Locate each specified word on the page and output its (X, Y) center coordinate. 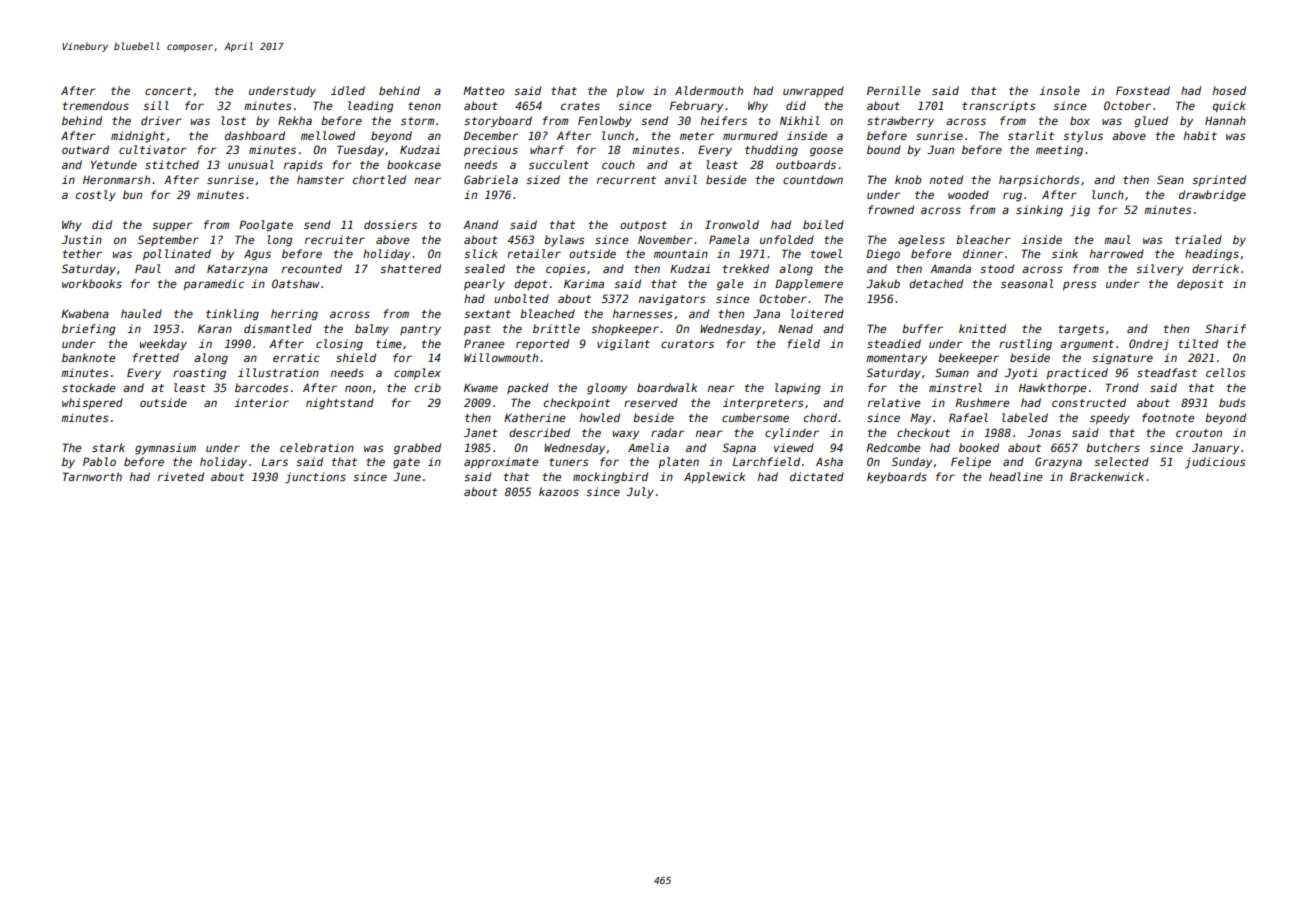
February (696, 107)
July (640, 493)
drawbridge (1212, 196)
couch (618, 164)
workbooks (92, 283)
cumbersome (755, 417)
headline (1015, 476)
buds (1232, 402)
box (1080, 120)
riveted (181, 476)
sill (156, 105)
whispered (92, 403)
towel (826, 253)
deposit (1200, 284)
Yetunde (114, 164)
